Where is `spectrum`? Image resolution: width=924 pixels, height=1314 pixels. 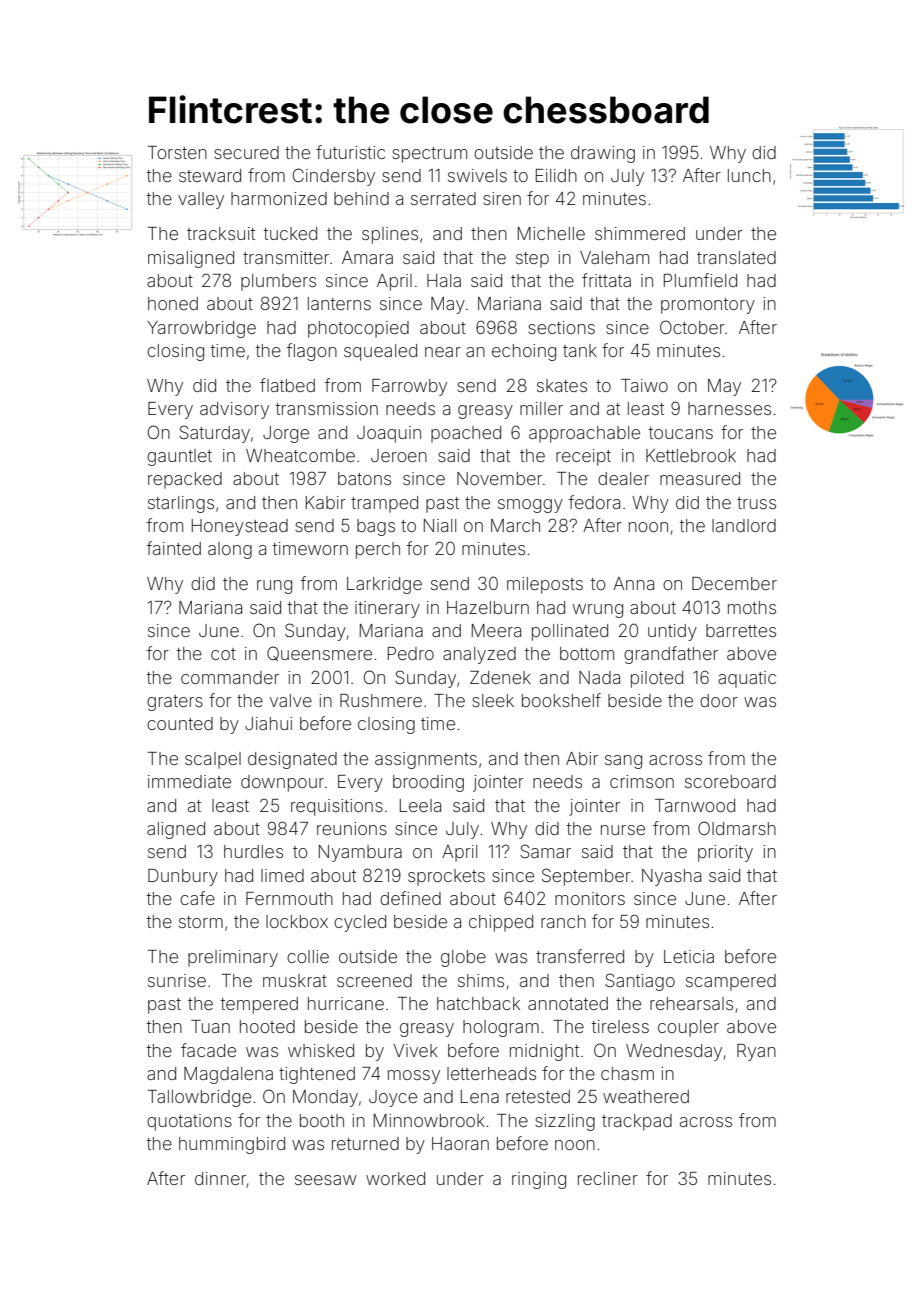 spectrum is located at coordinates (429, 155).
